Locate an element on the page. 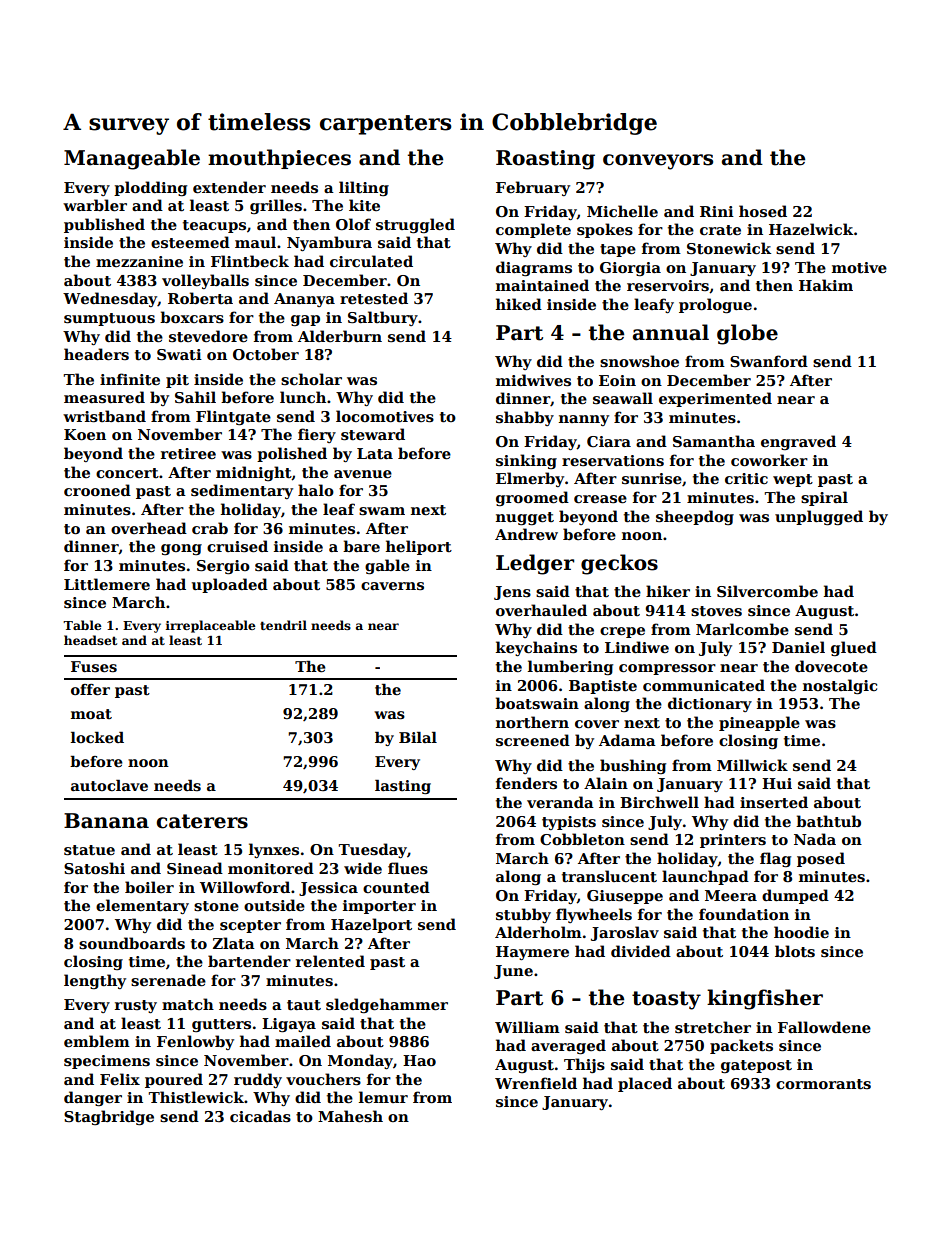 Image resolution: width=952 pixels, height=1233 pixels. compressor is located at coordinates (667, 669).
